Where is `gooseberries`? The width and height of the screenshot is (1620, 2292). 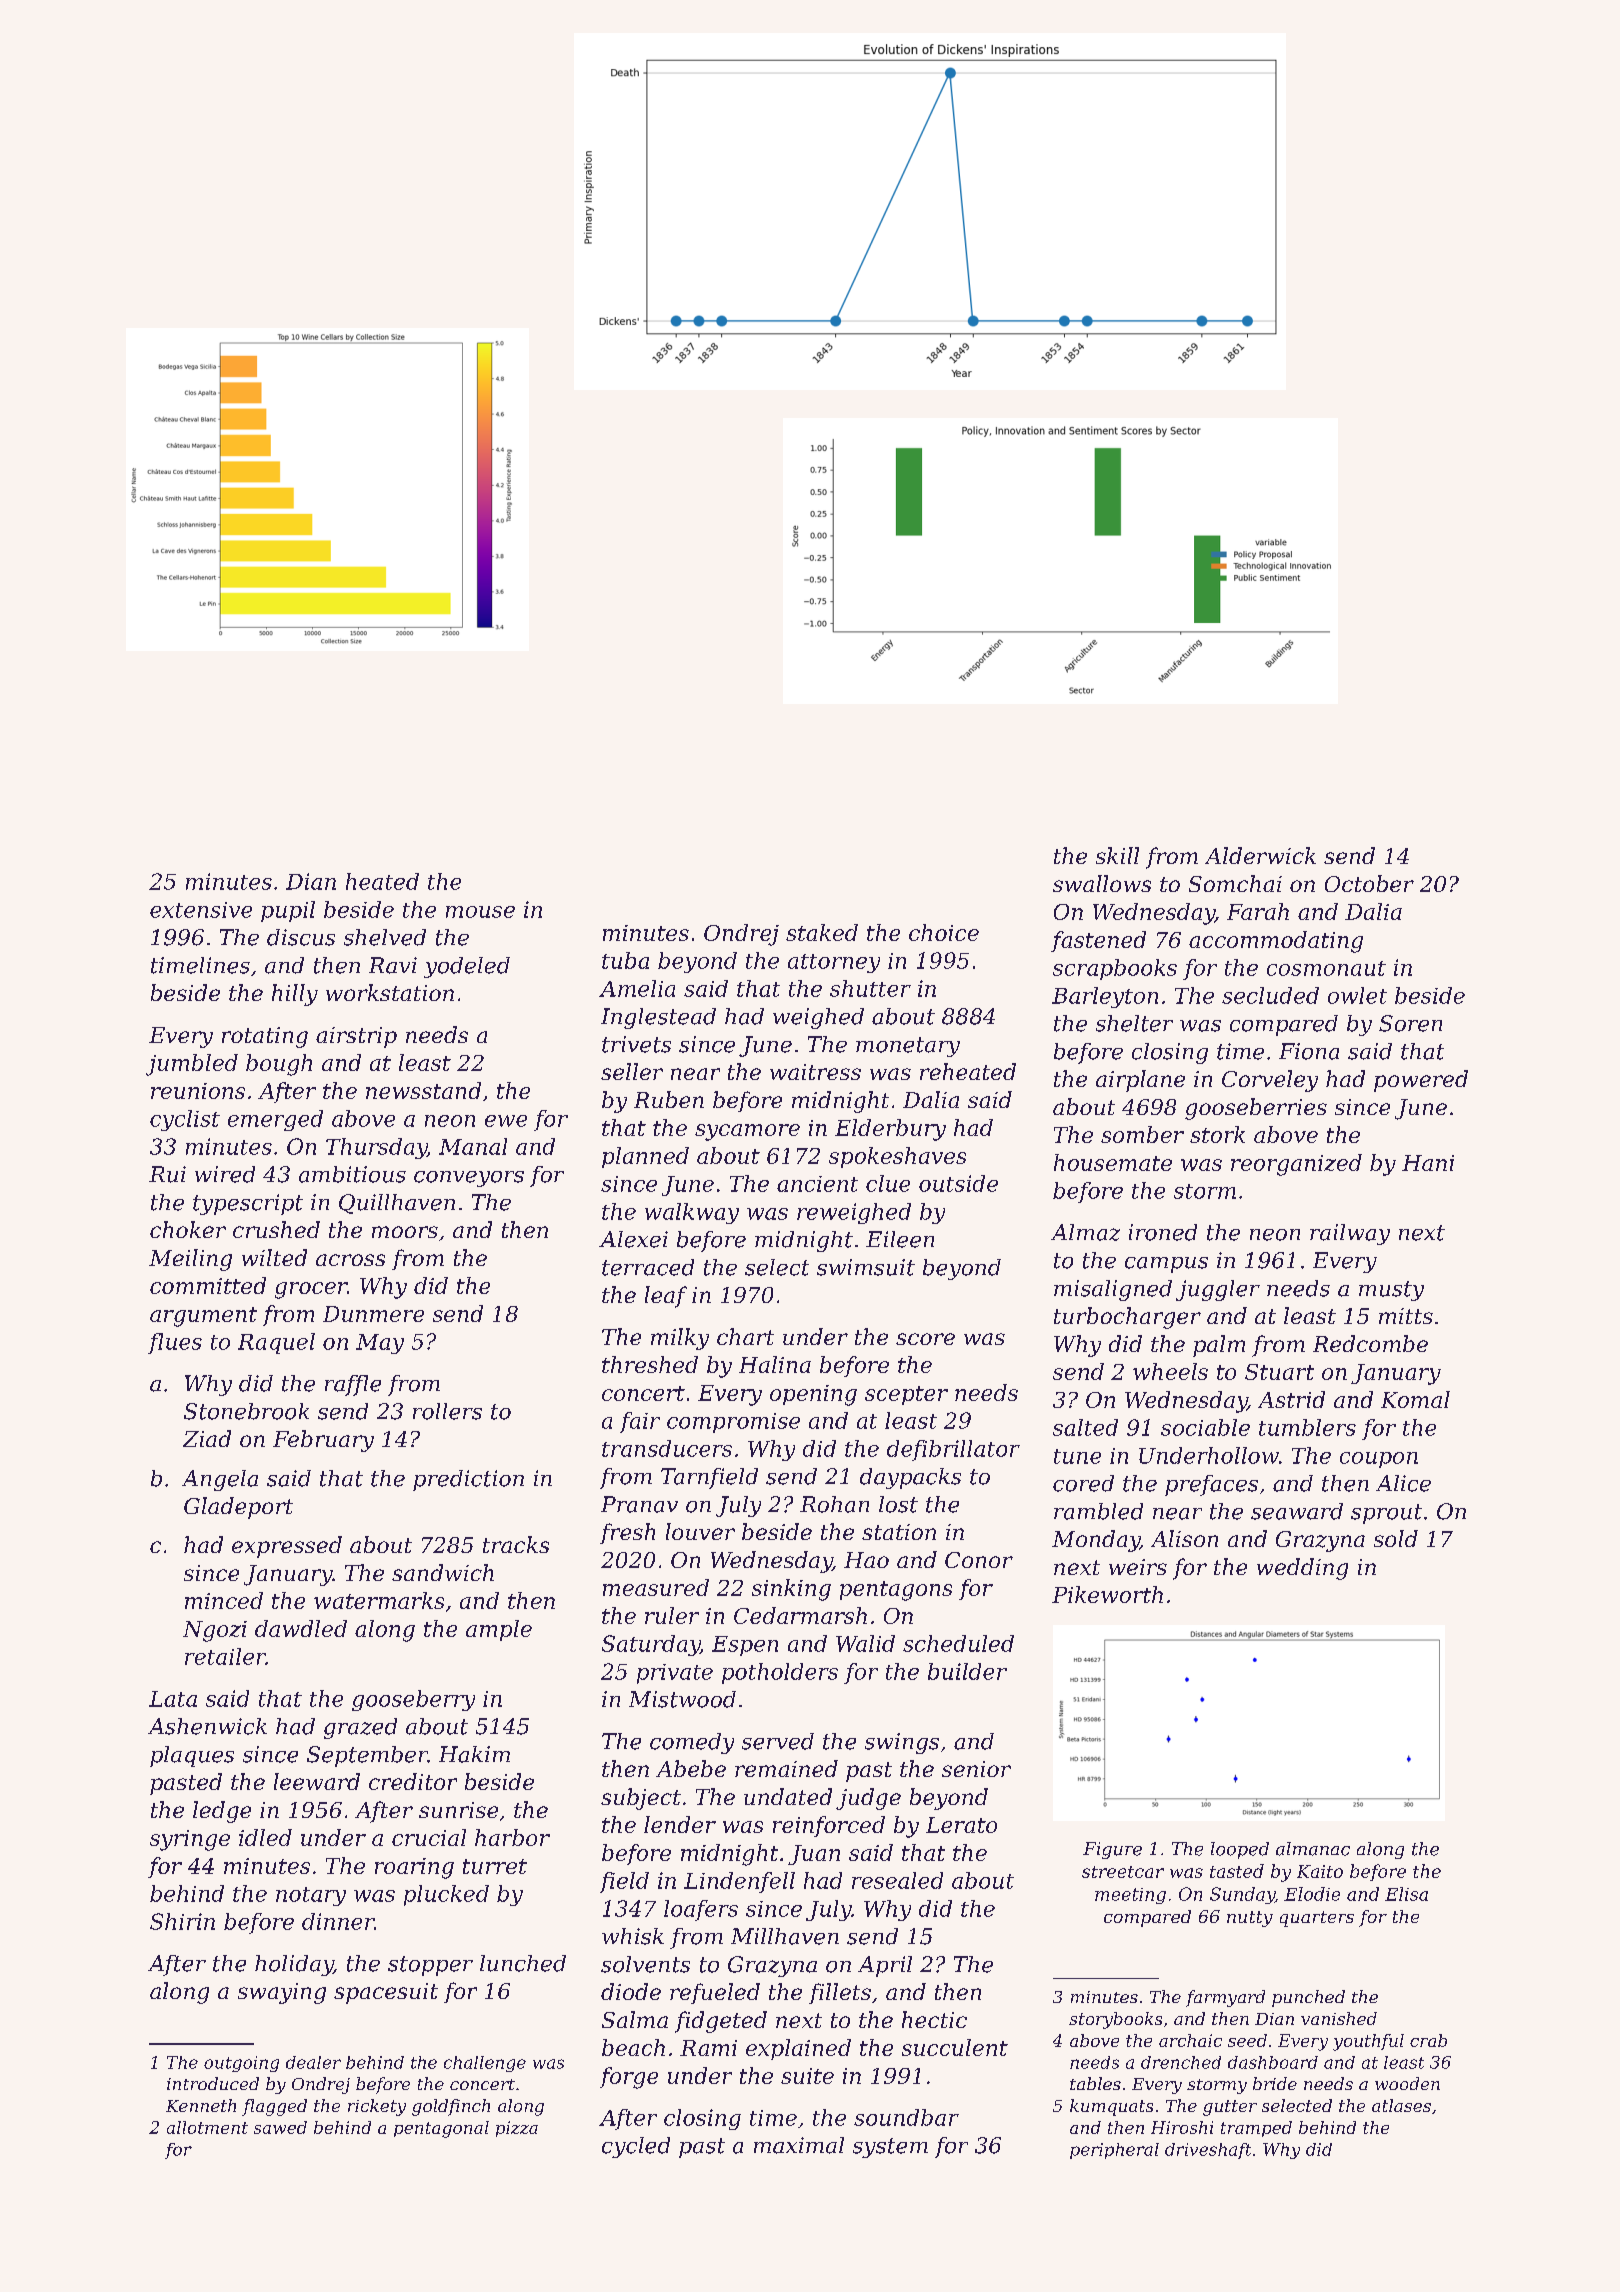
gooseberries is located at coordinates (1256, 1109).
